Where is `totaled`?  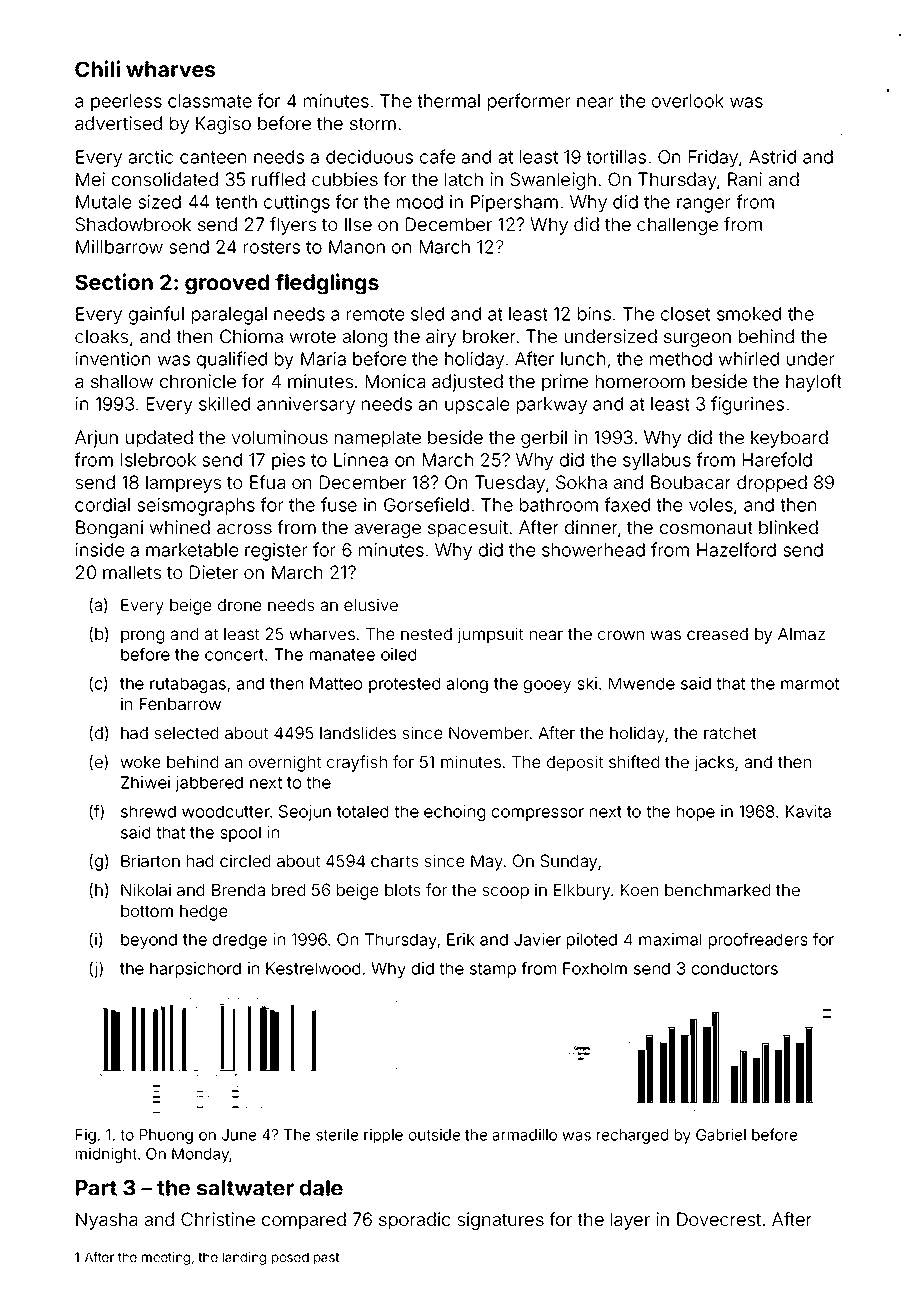 totaled is located at coordinates (362, 811).
